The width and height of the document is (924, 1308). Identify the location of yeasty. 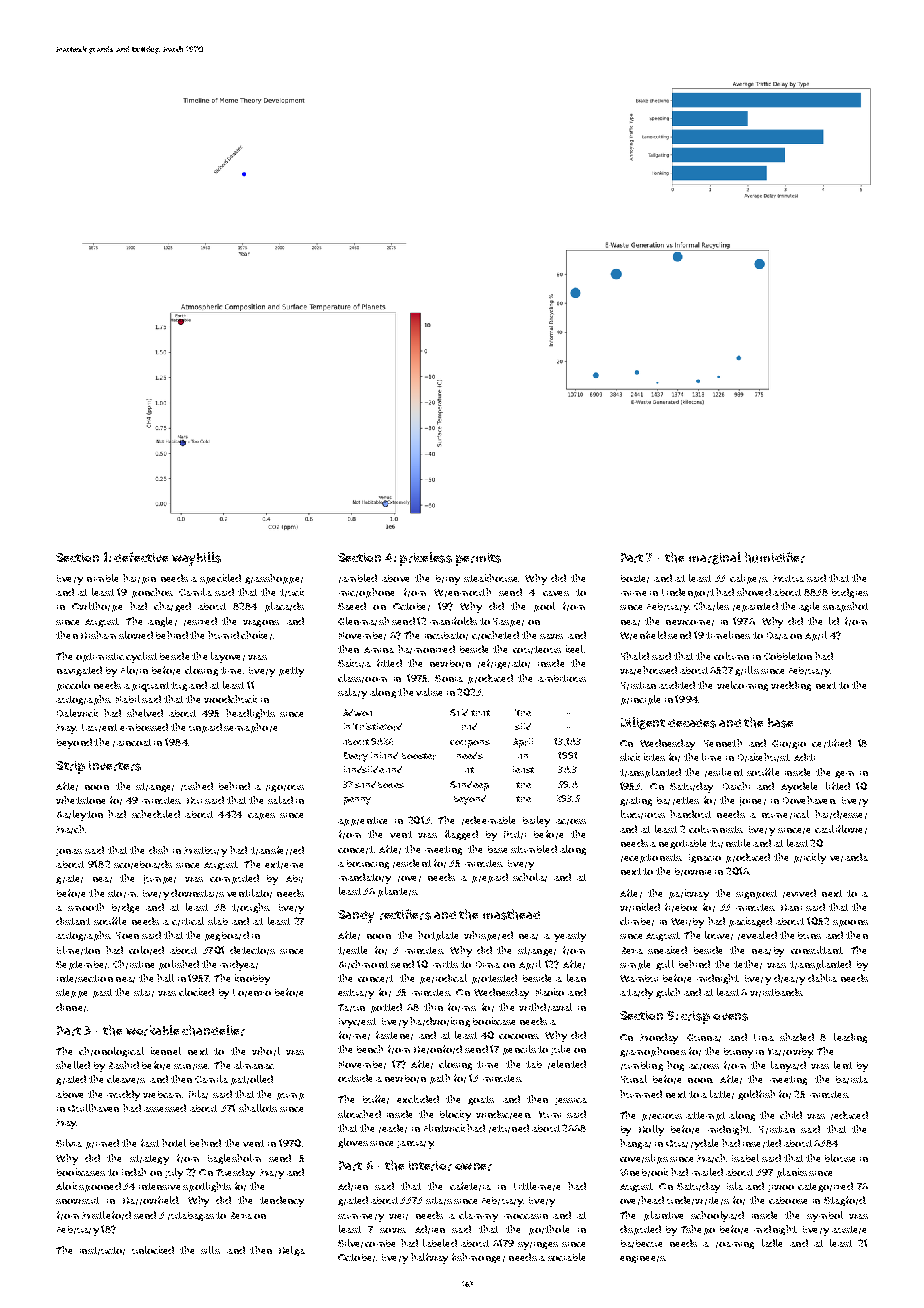
(570, 937).
